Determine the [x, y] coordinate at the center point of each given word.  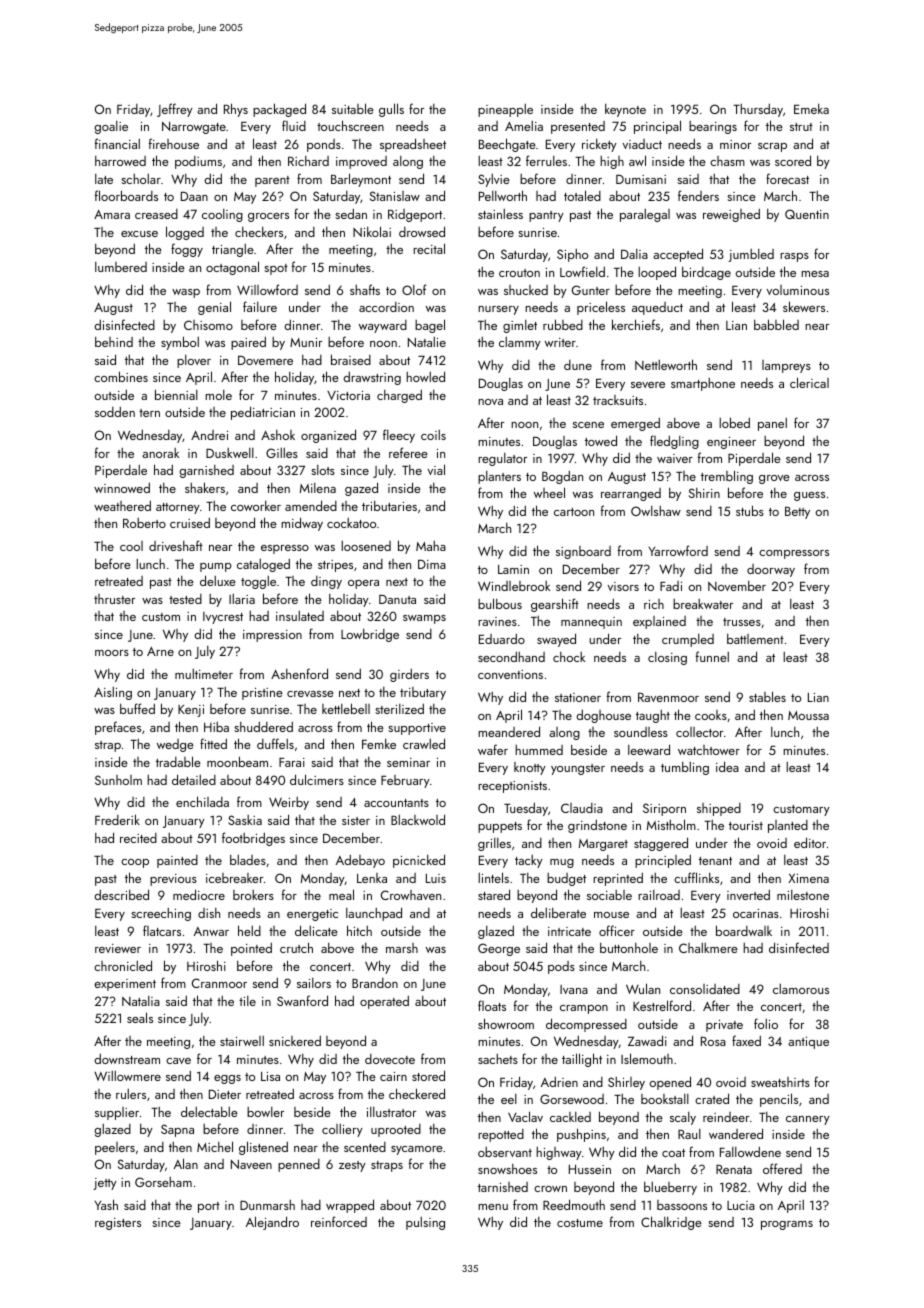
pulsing [425, 1223]
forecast [787, 178]
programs [787, 1225]
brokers [253, 895]
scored [793, 160]
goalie [111, 127]
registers [118, 1224]
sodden [115, 411]
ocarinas [756, 913]
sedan [351, 213]
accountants [396, 803]
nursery [498, 310]
